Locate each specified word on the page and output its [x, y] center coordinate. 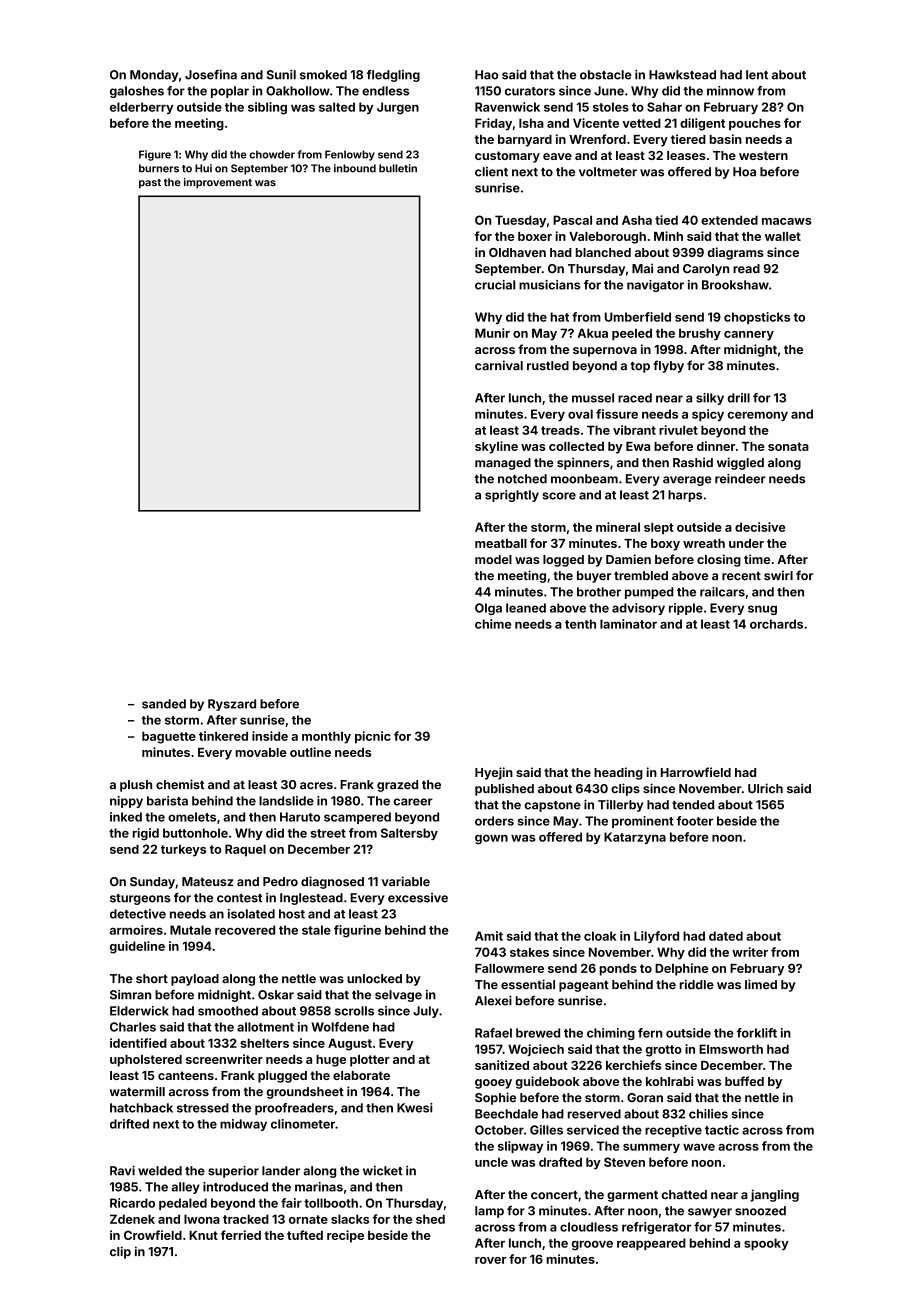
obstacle [606, 75]
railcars [722, 592]
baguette [169, 737]
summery [651, 1148]
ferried [241, 1235]
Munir [492, 333]
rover [490, 1260]
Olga [488, 609]
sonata [788, 446]
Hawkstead [682, 75]
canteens [186, 1075]
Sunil [281, 75]
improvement [218, 183]
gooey [493, 1084]
